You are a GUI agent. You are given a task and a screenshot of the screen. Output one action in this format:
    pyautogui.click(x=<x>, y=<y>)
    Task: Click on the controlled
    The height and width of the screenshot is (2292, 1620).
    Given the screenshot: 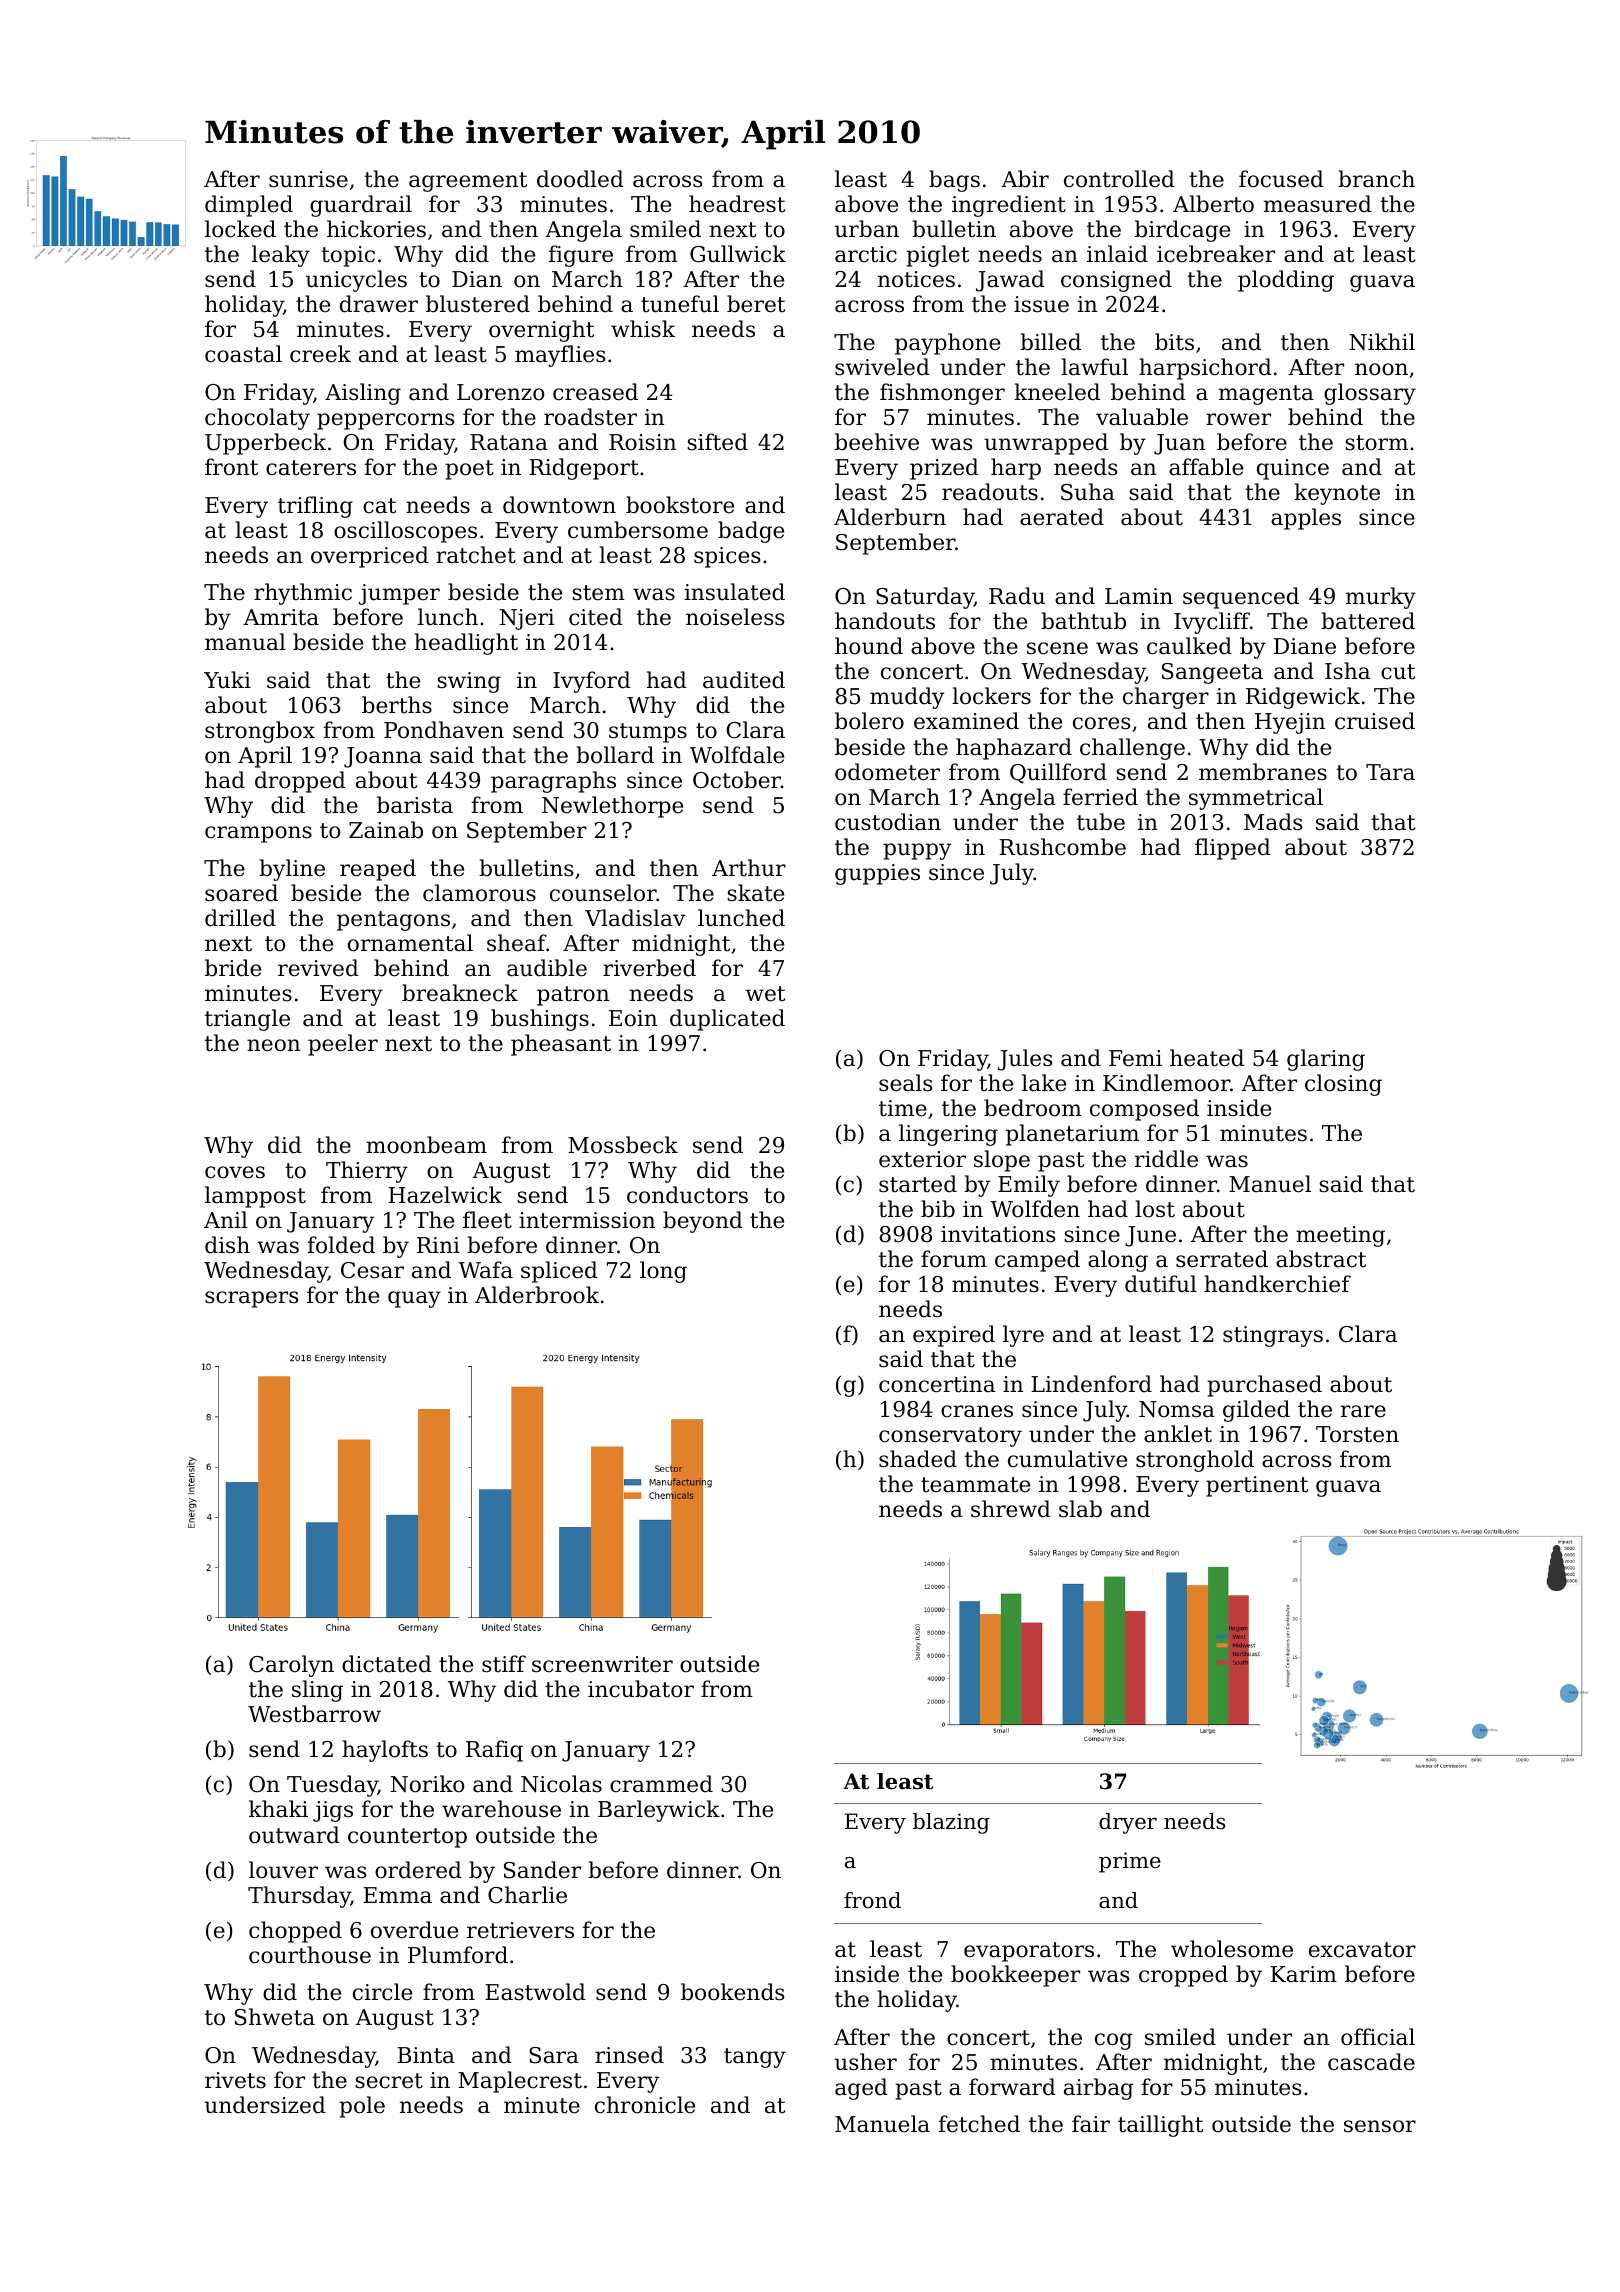 What is the action you would take?
    pyautogui.click(x=1119, y=179)
